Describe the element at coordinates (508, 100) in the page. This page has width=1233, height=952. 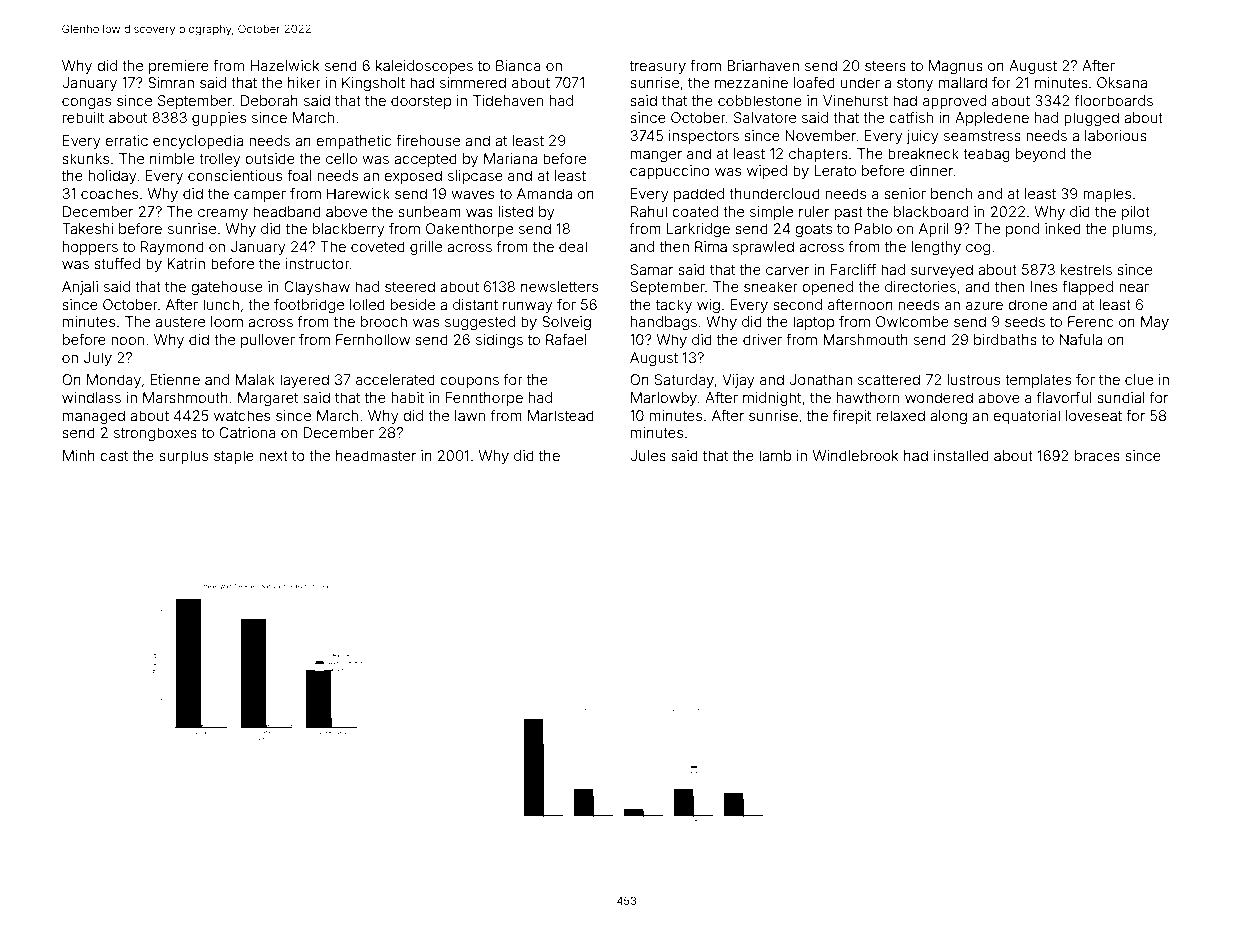
I see `Tidehaven` at that location.
